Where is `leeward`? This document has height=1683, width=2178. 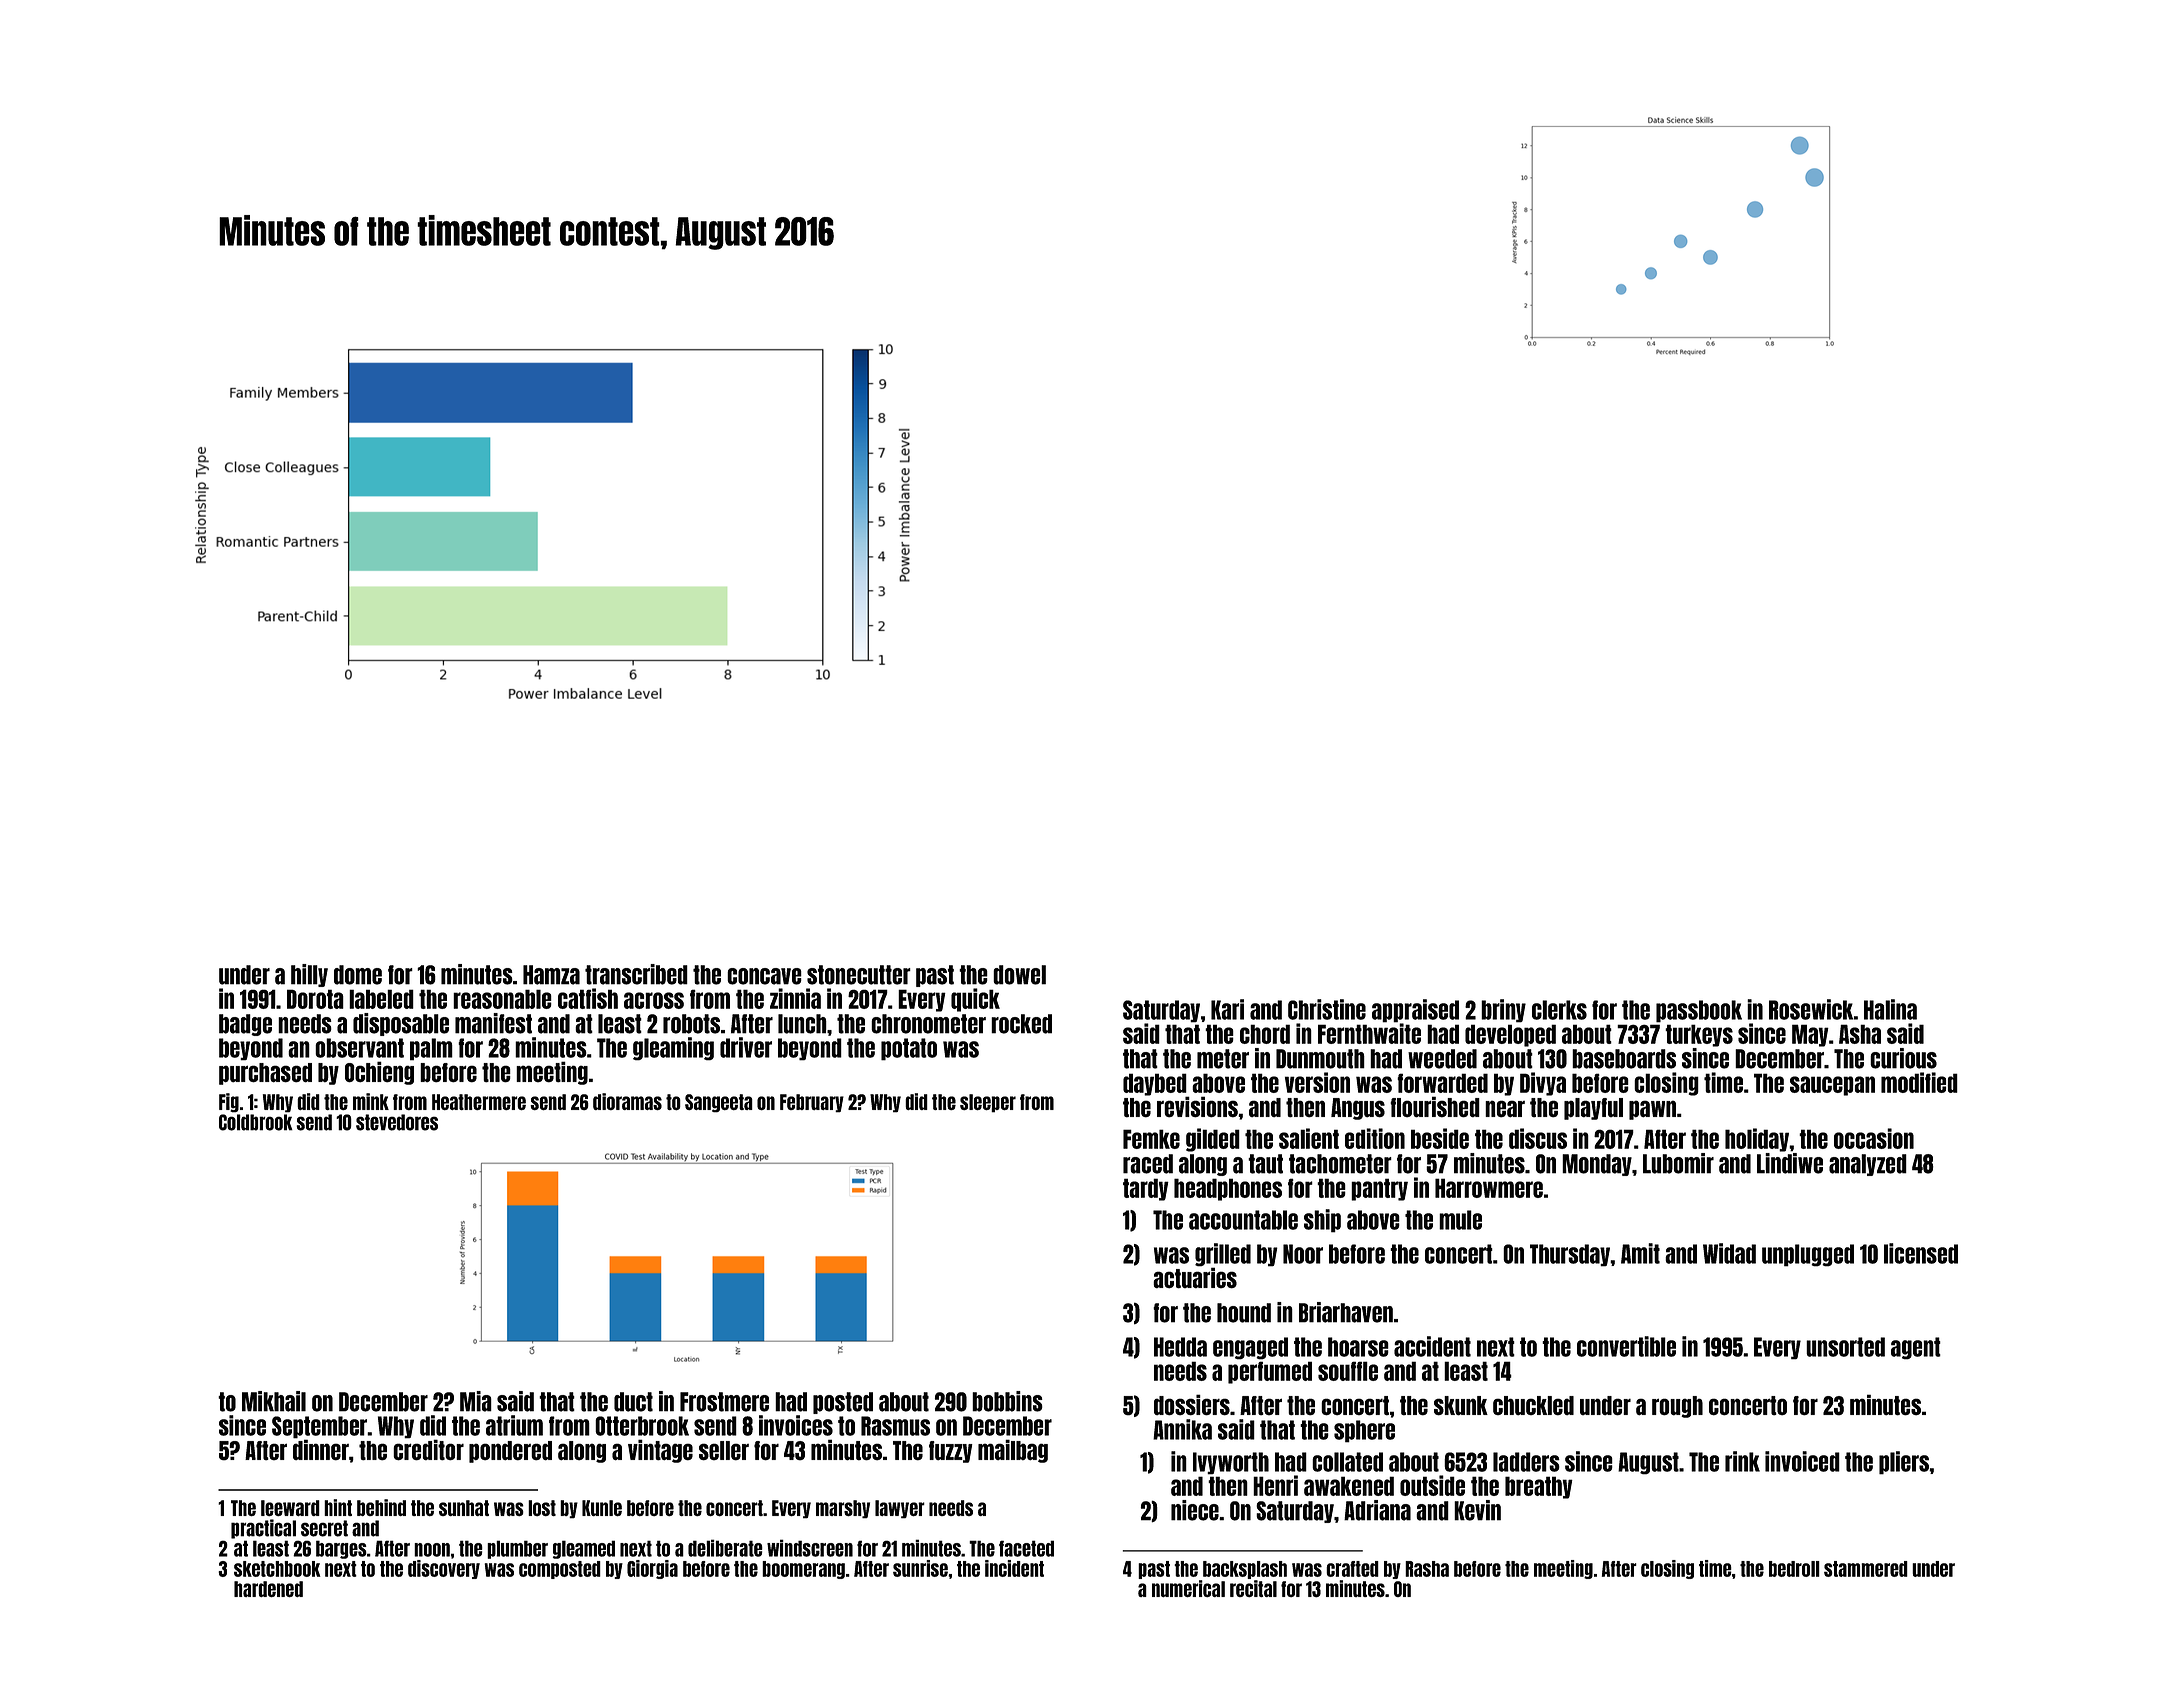 leeward is located at coordinates (290, 1508).
